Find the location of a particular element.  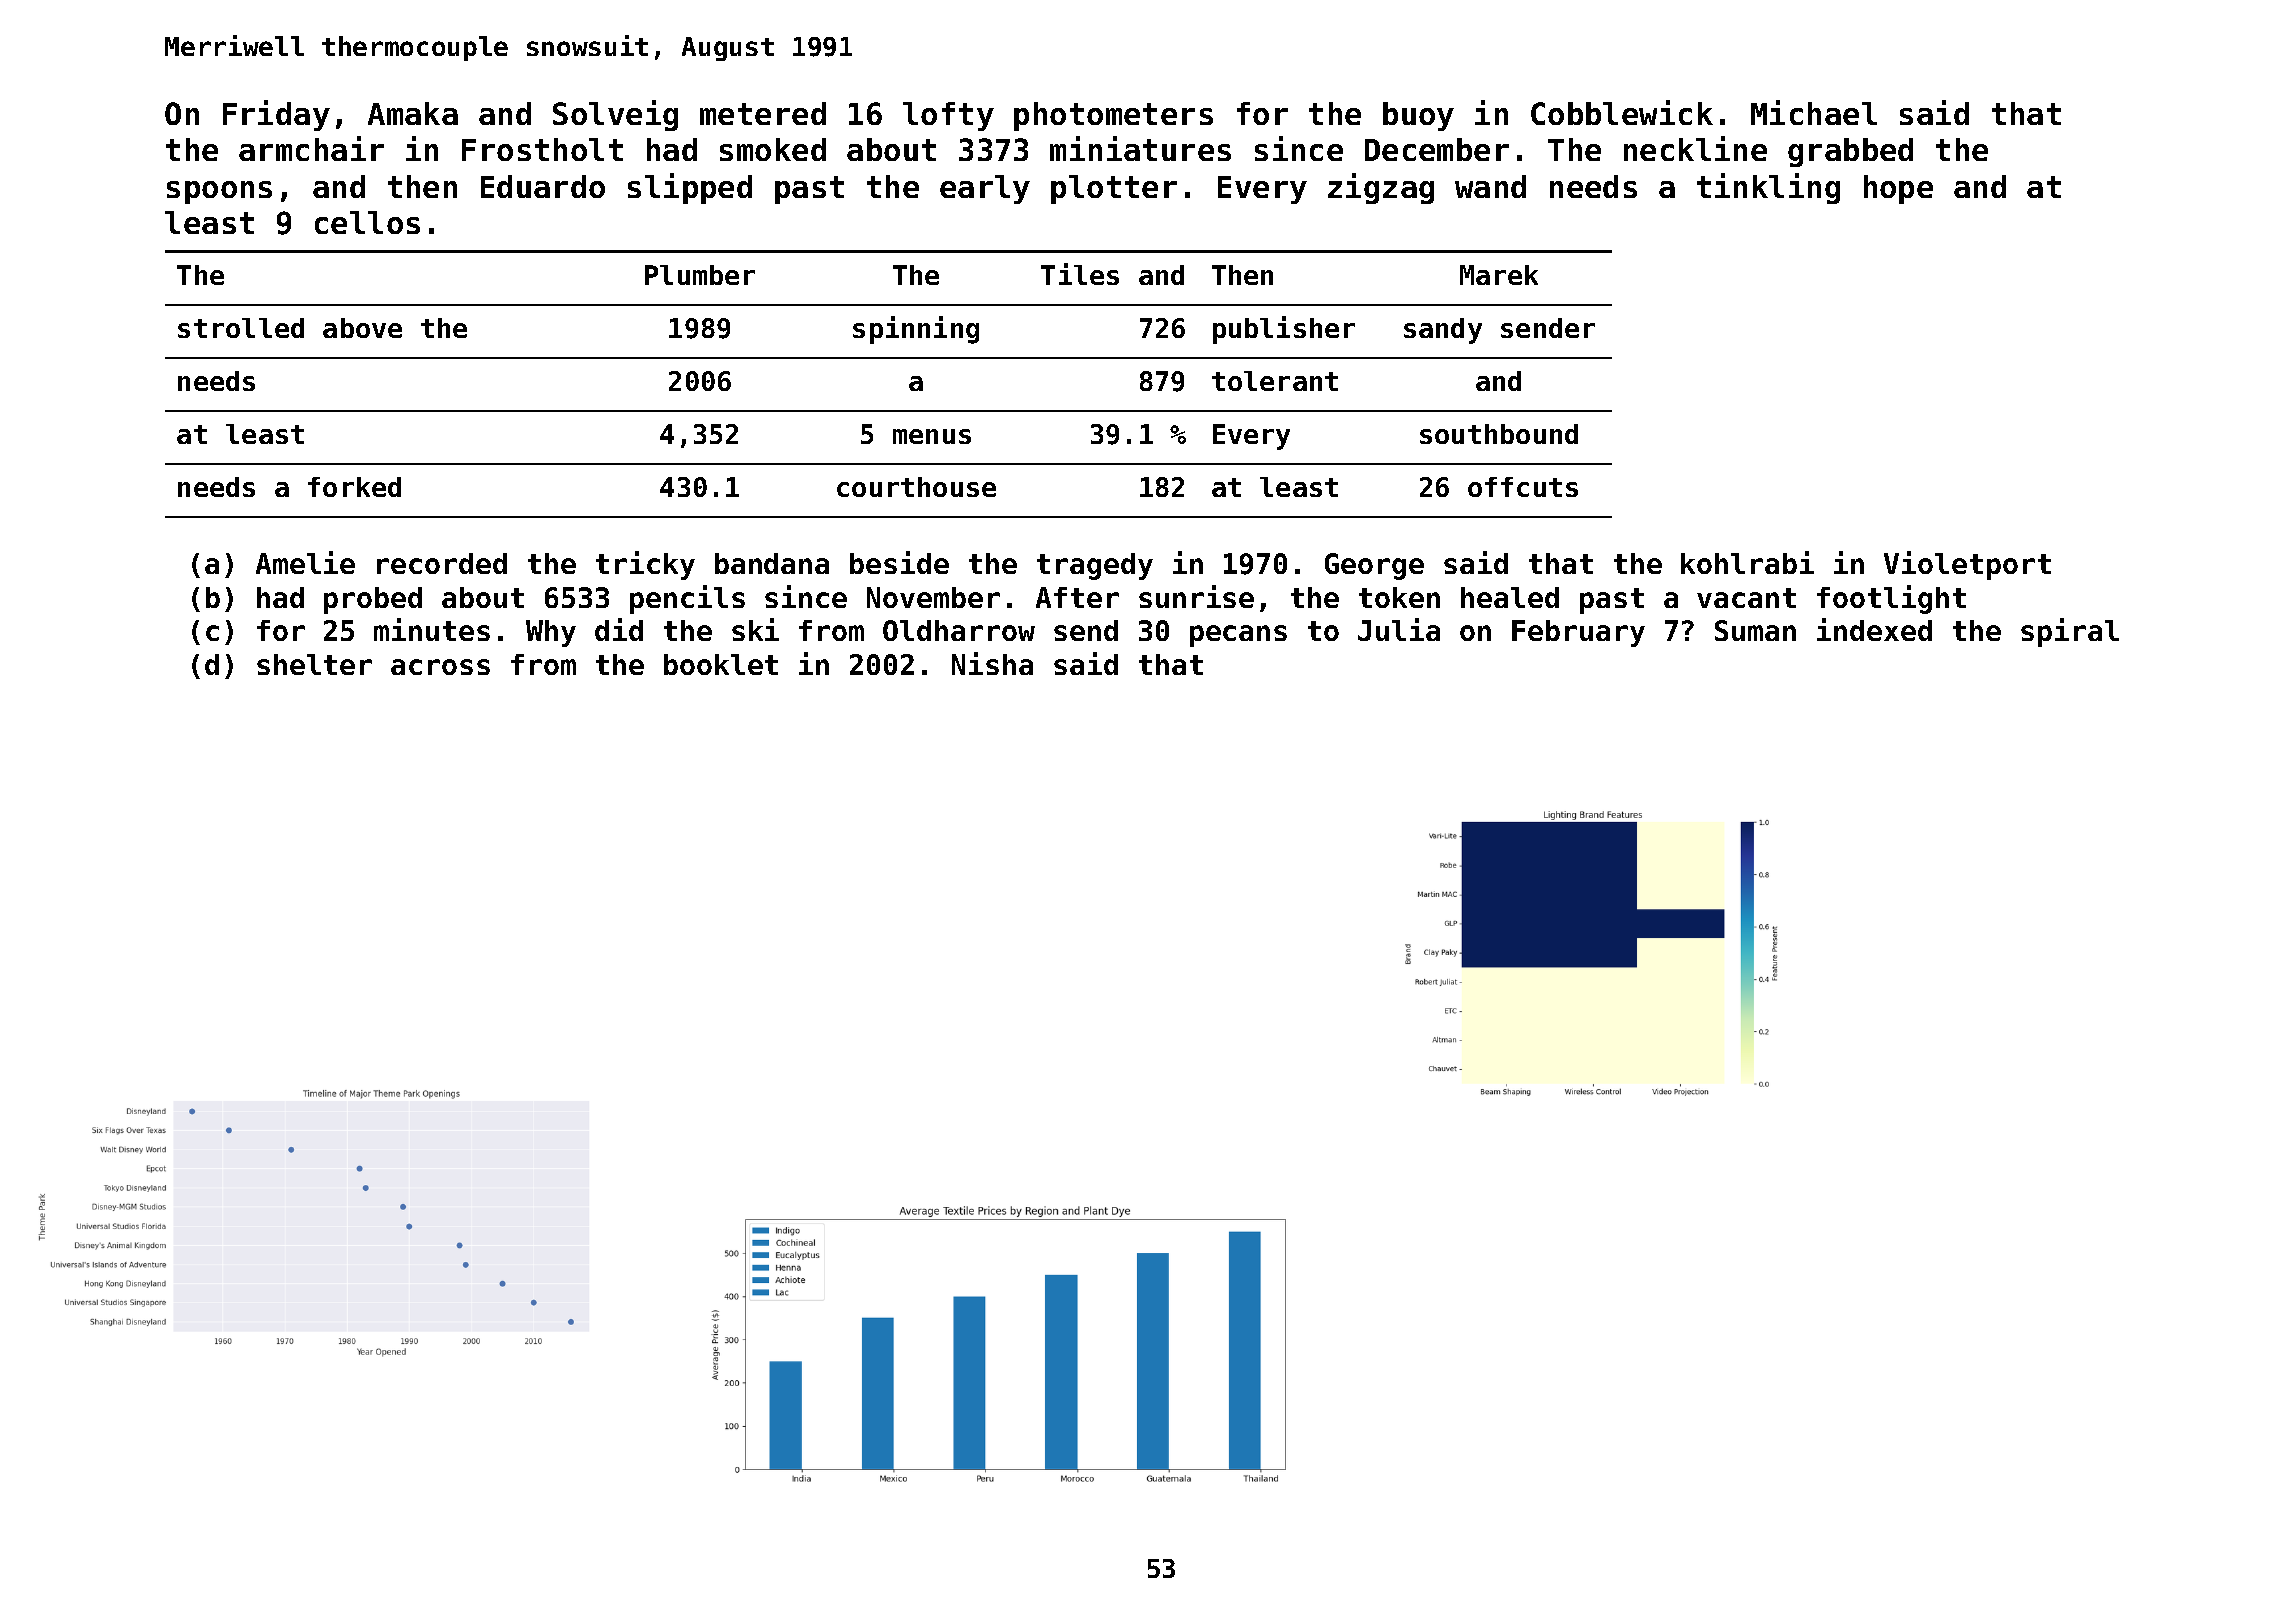

spinning is located at coordinates (916, 330).
